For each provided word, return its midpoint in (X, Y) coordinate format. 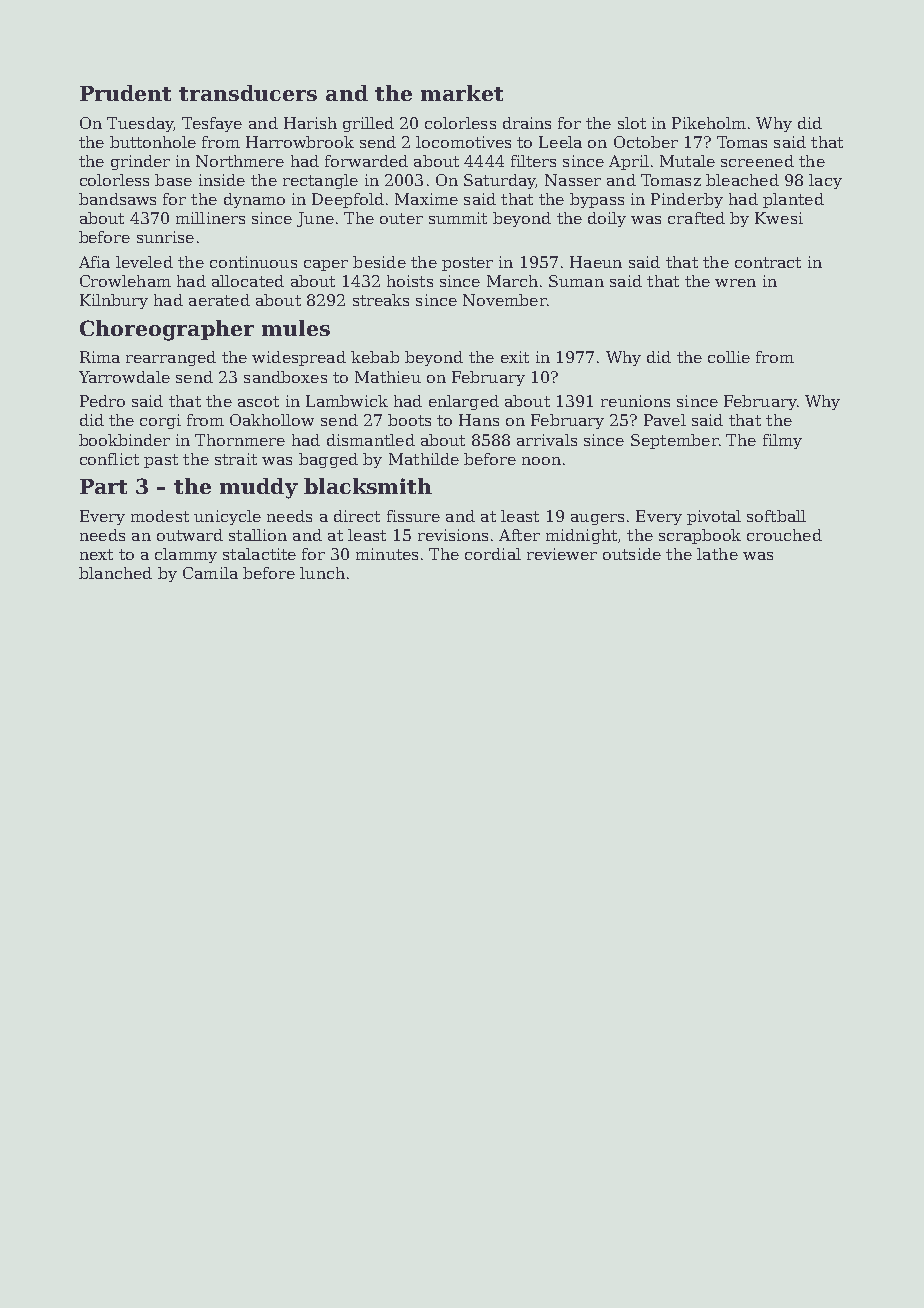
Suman (576, 281)
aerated (219, 300)
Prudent (125, 93)
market (462, 93)
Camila (210, 573)
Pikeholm (709, 123)
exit (515, 357)
